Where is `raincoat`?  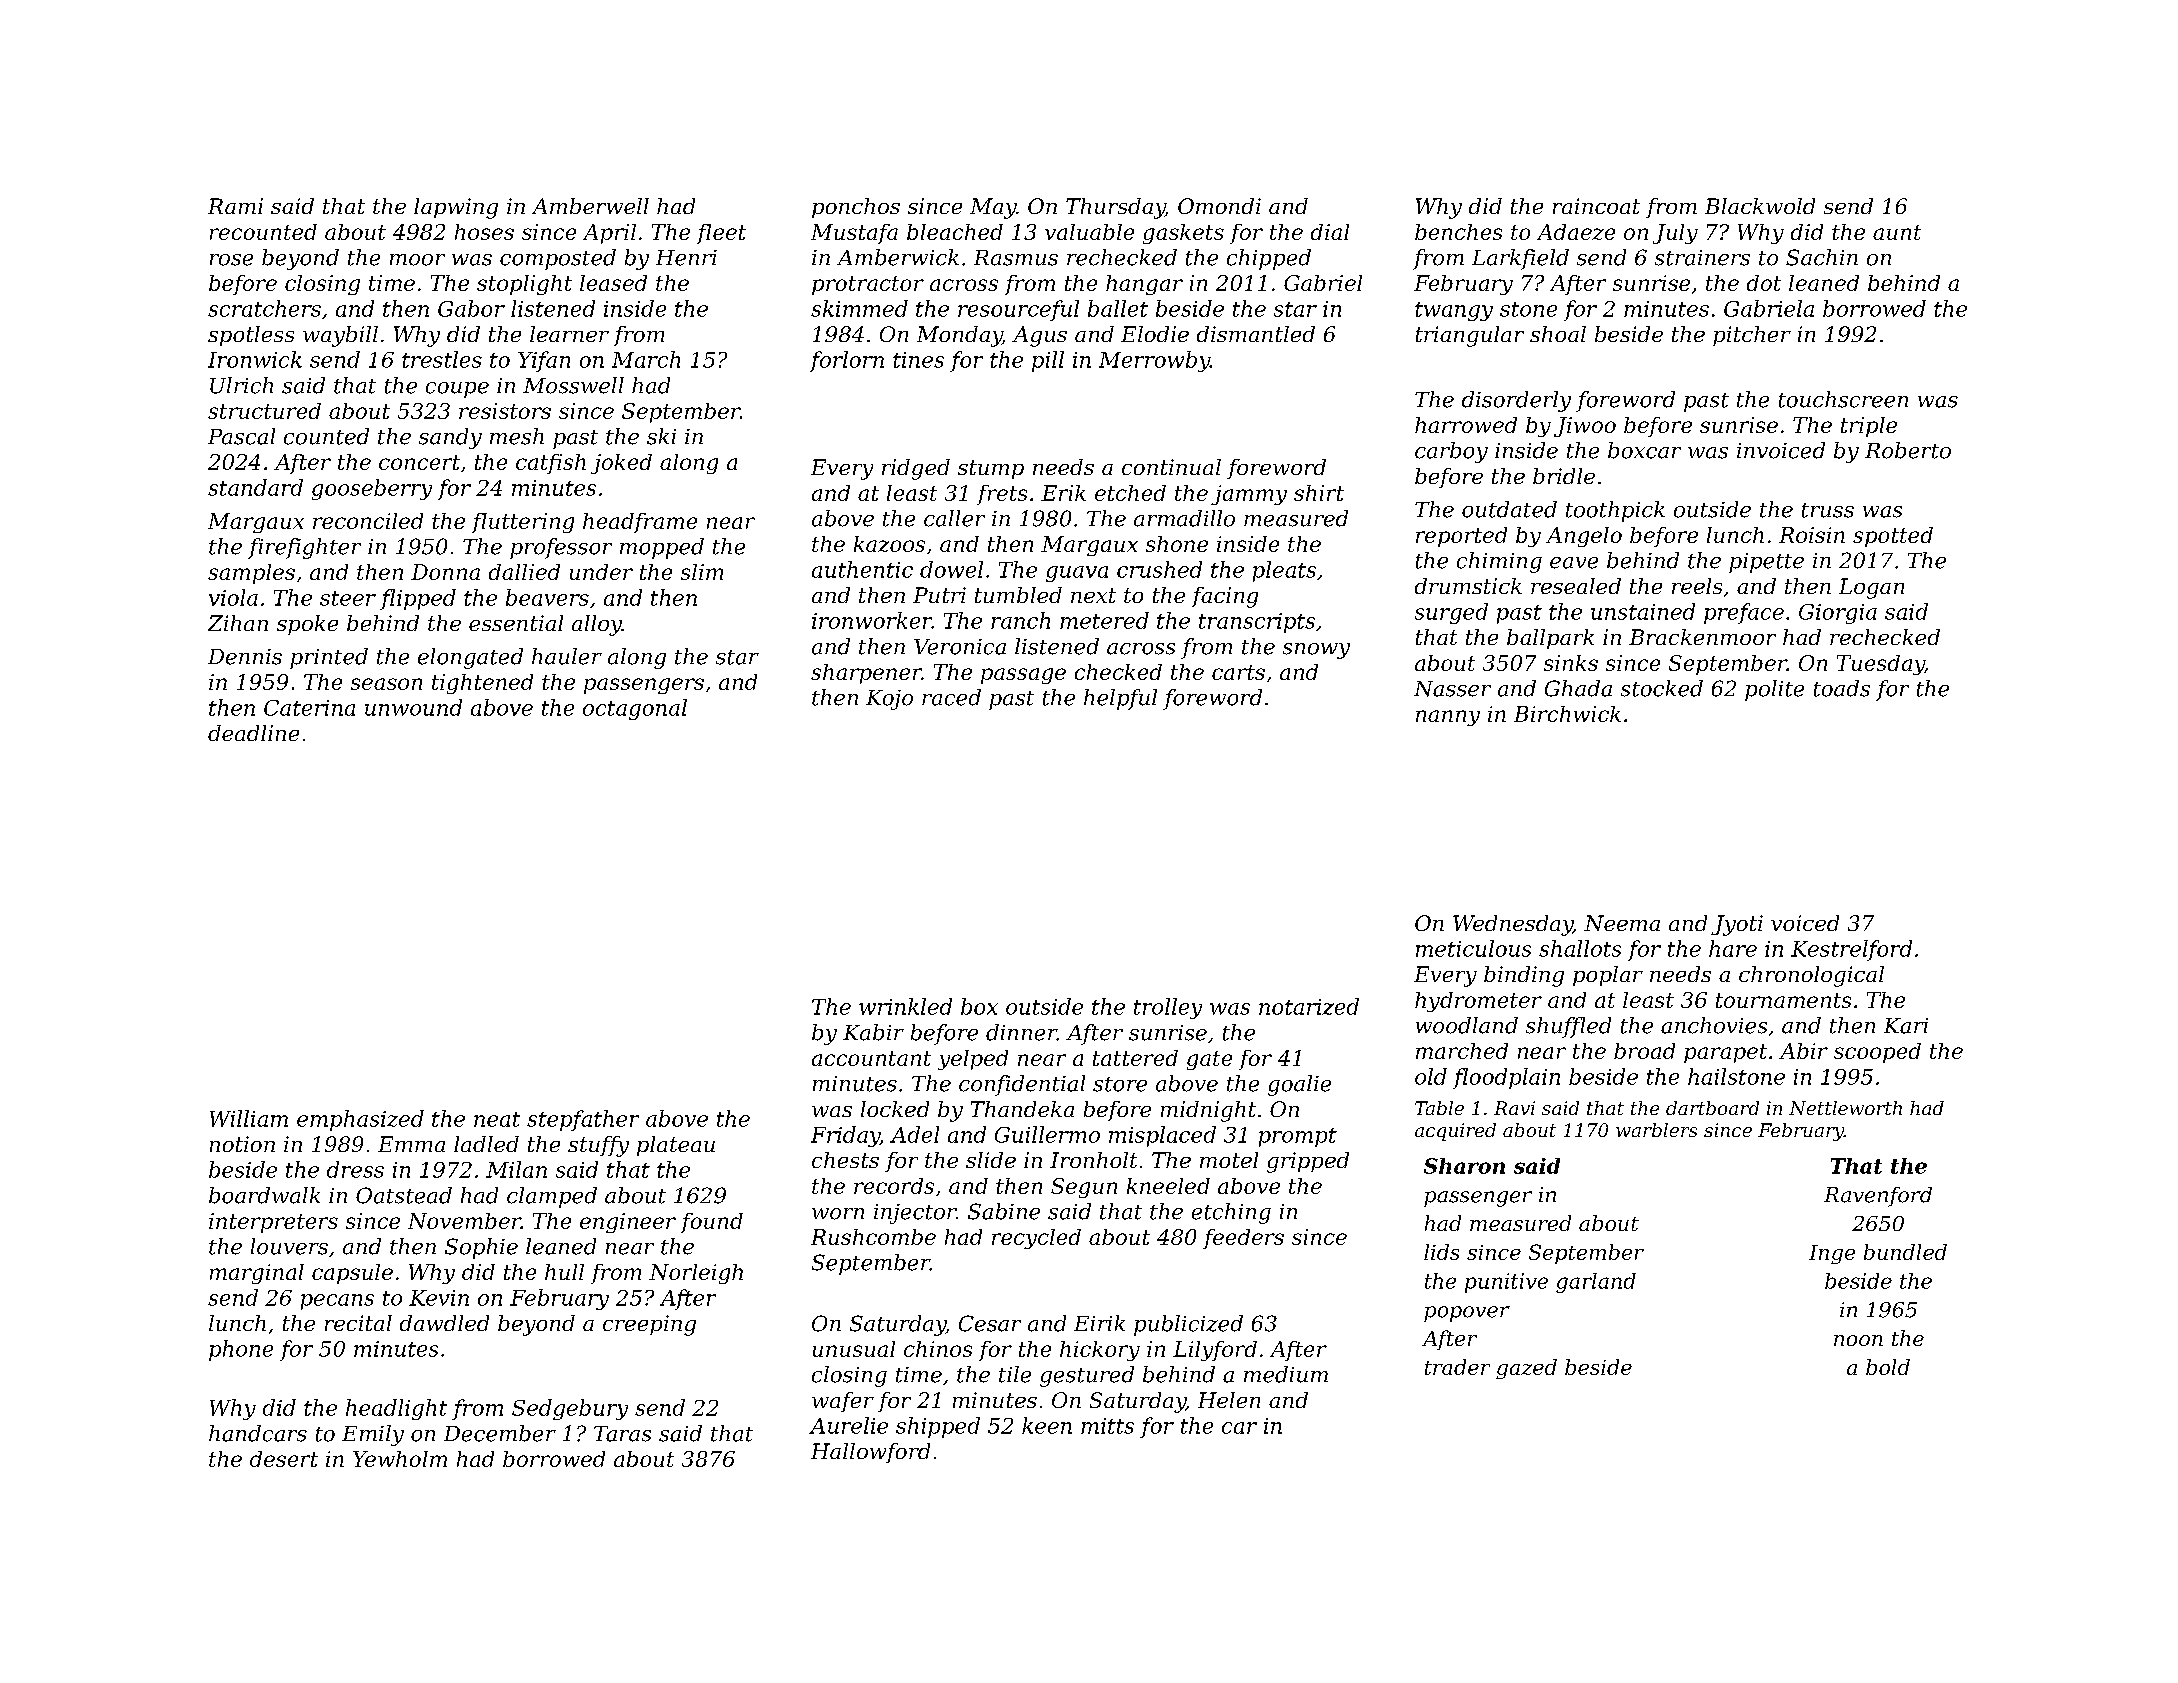
raincoat is located at coordinates (1596, 206).
